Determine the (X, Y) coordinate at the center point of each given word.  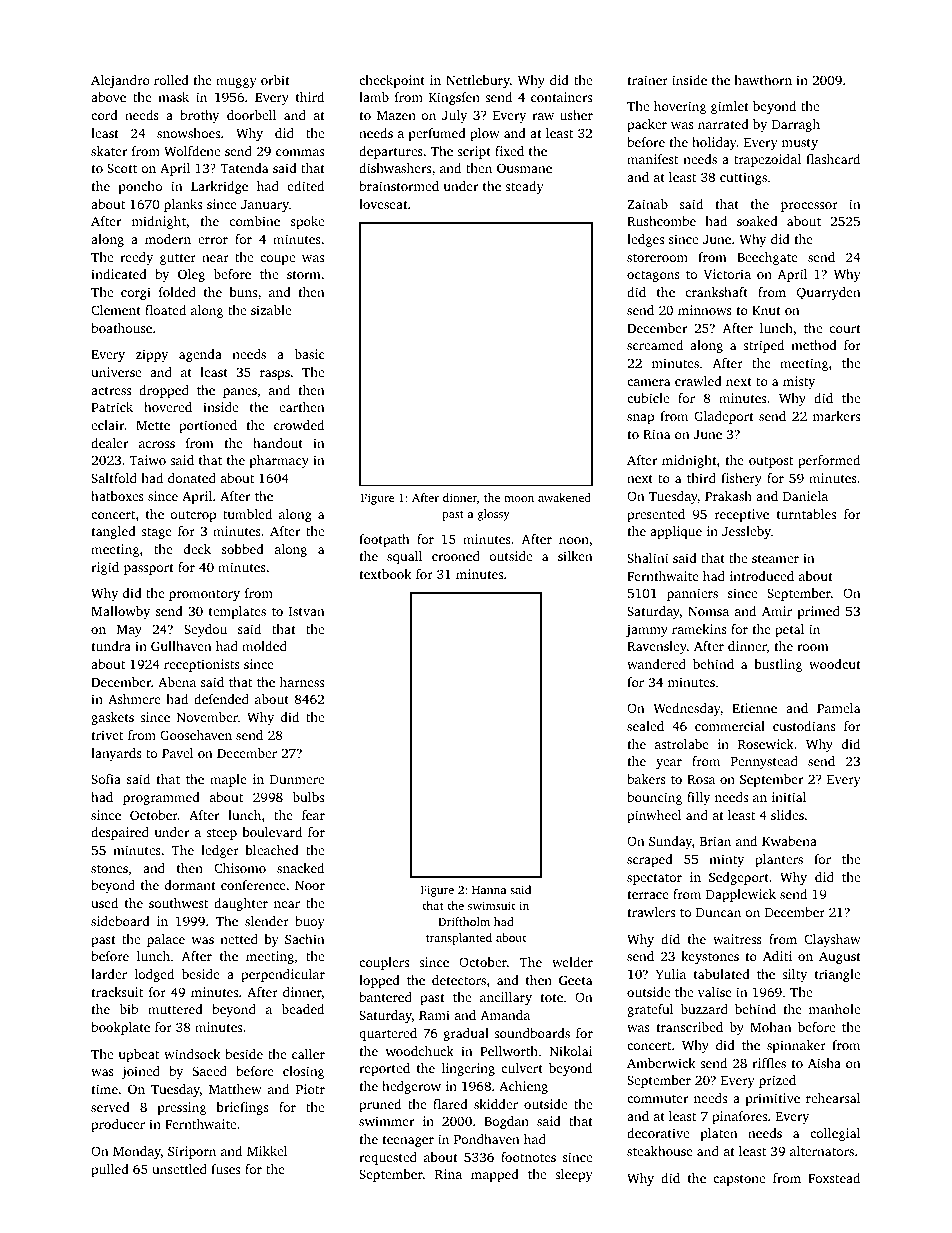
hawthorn (763, 80)
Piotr (310, 1089)
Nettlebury (478, 81)
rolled (171, 80)
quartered (388, 1034)
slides (787, 815)
